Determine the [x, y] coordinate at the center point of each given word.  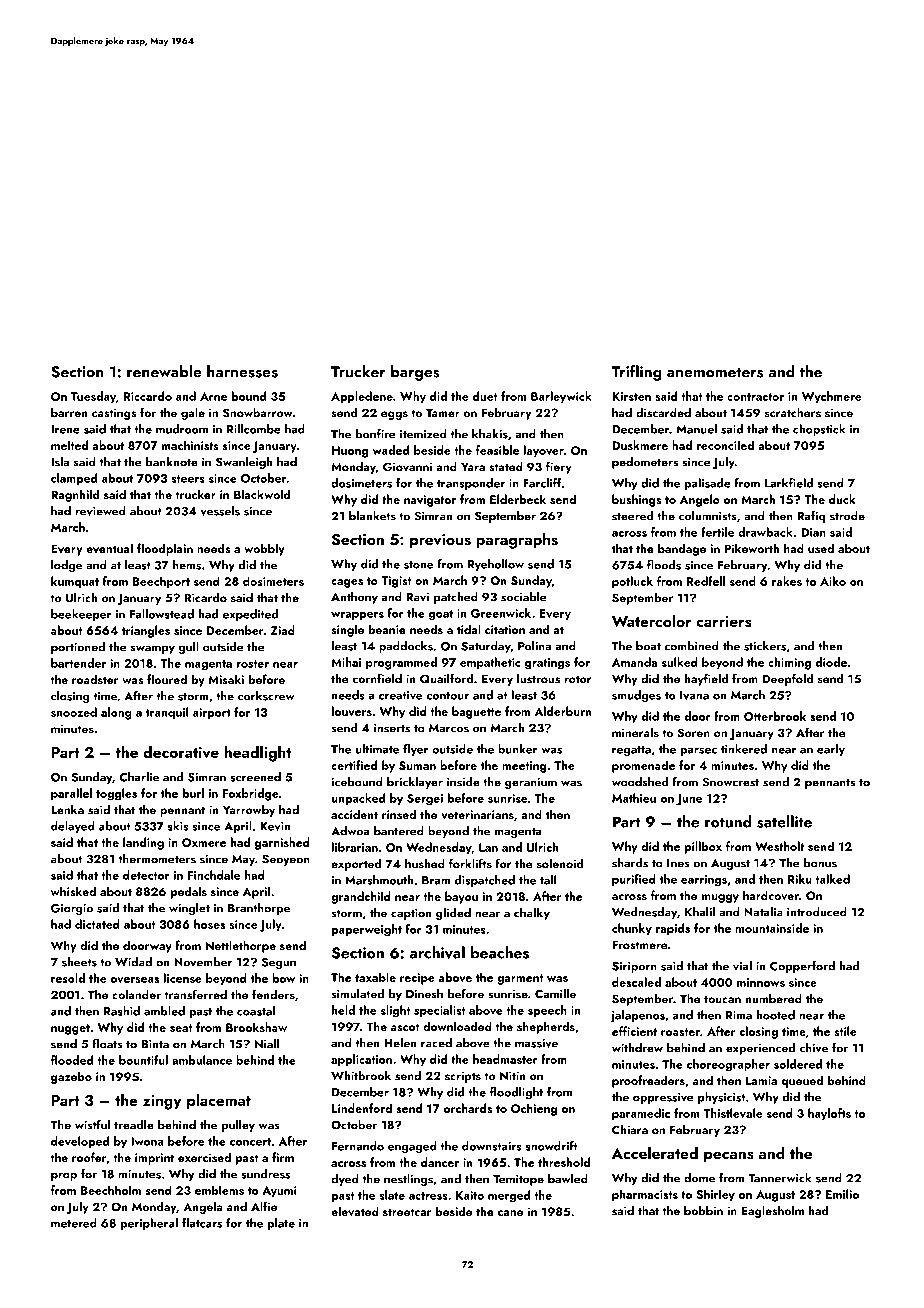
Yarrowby [249, 810]
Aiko [833, 581]
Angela [203, 1207]
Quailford [446, 678]
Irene [65, 429]
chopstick [819, 430]
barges [415, 373]
